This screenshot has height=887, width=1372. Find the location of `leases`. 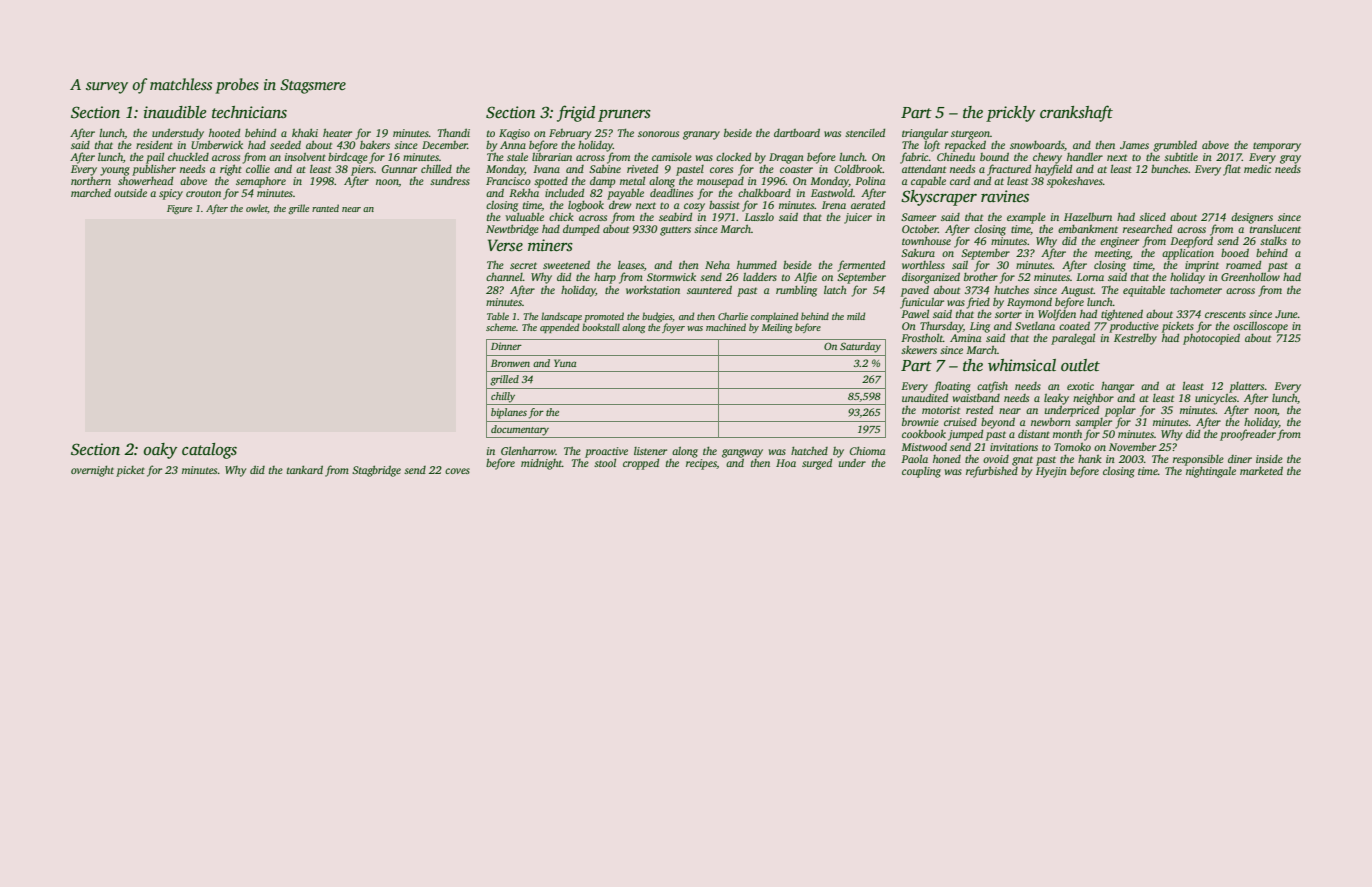

leases is located at coordinates (631, 265).
